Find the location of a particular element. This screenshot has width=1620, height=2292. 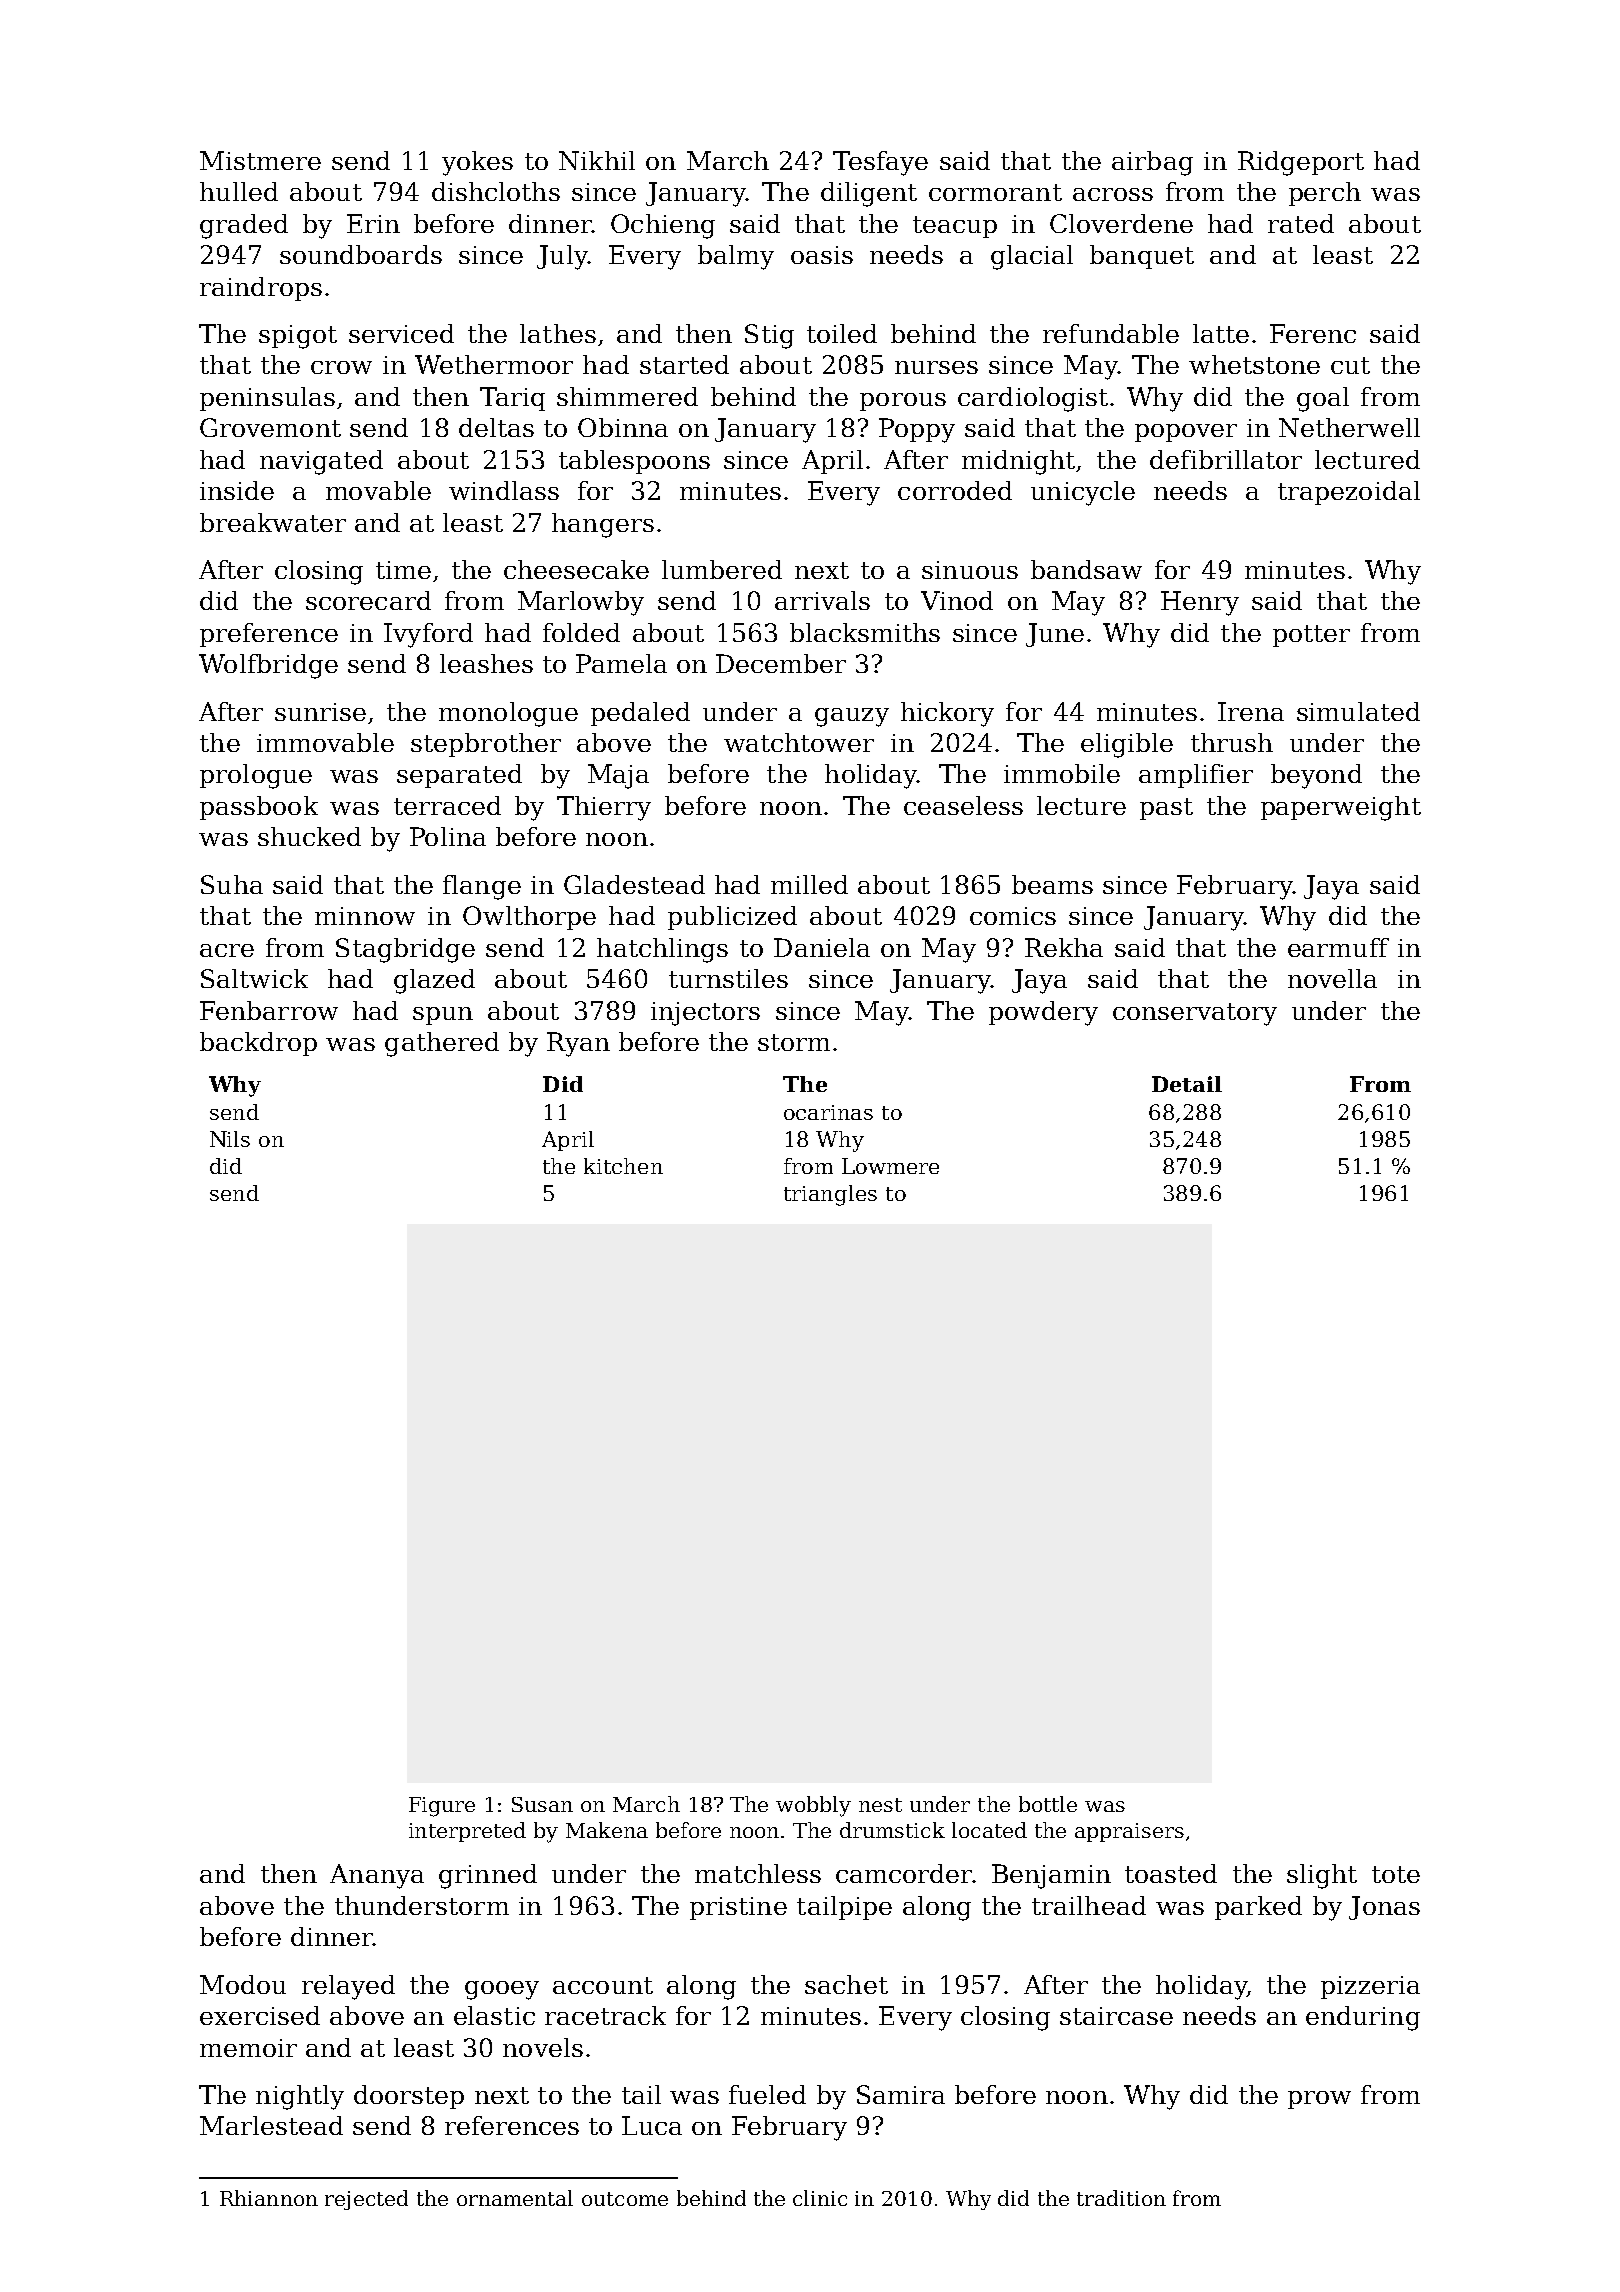

ocarinas is located at coordinates (828, 1112).
